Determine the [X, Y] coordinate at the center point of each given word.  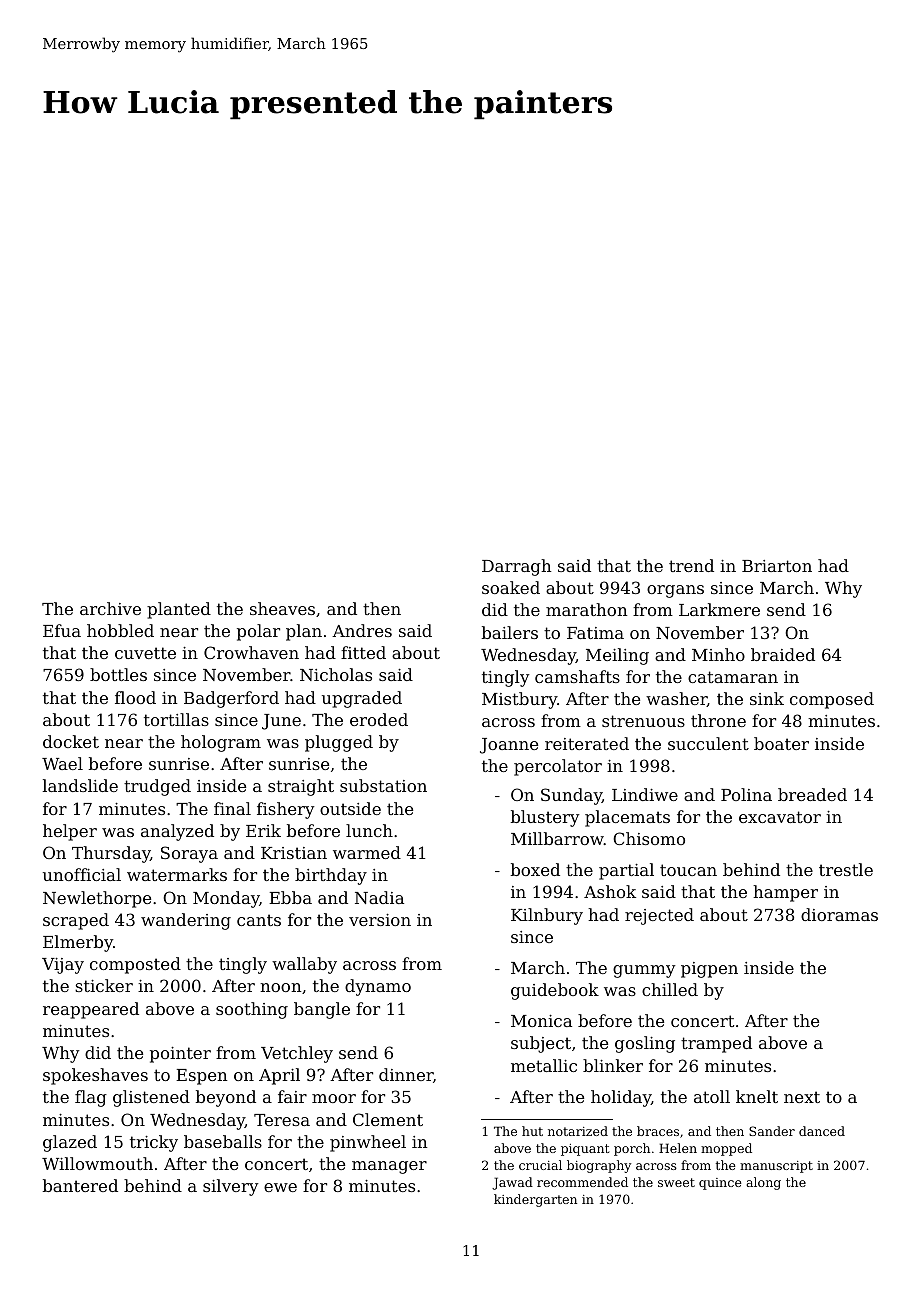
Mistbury [519, 700]
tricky [154, 1143]
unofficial [82, 874]
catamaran [733, 677]
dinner [406, 1074]
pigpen [709, 970]
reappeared [91, 1010]
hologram [221, 743]
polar [258, 632]
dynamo [378, 987]
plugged [339, 743]
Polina [746, 794]
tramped [716, 1044]
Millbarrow [557, 838]
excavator [780, 817]
